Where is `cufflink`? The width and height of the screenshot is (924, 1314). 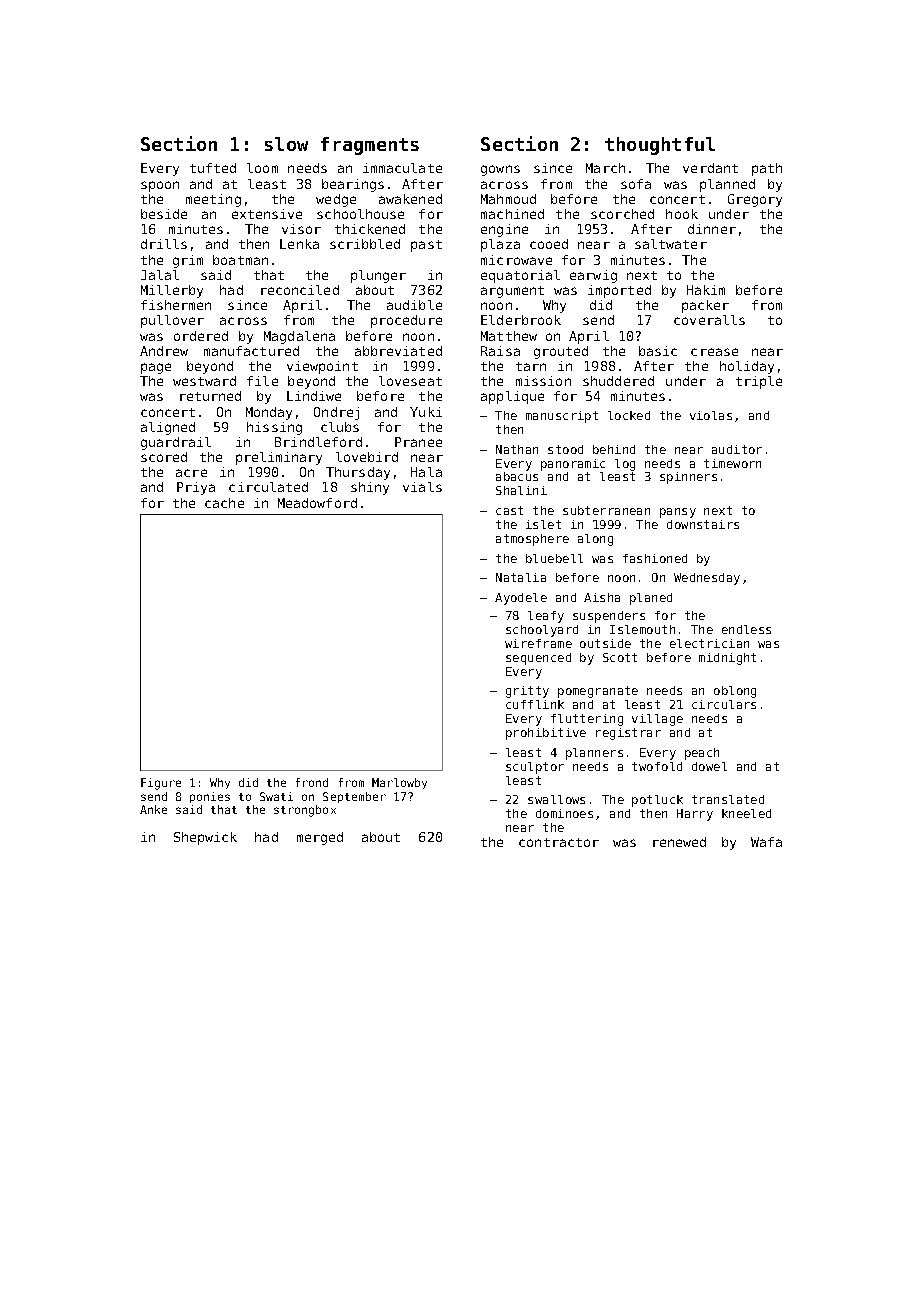 cufflink is located at coordinates (535, 704).
